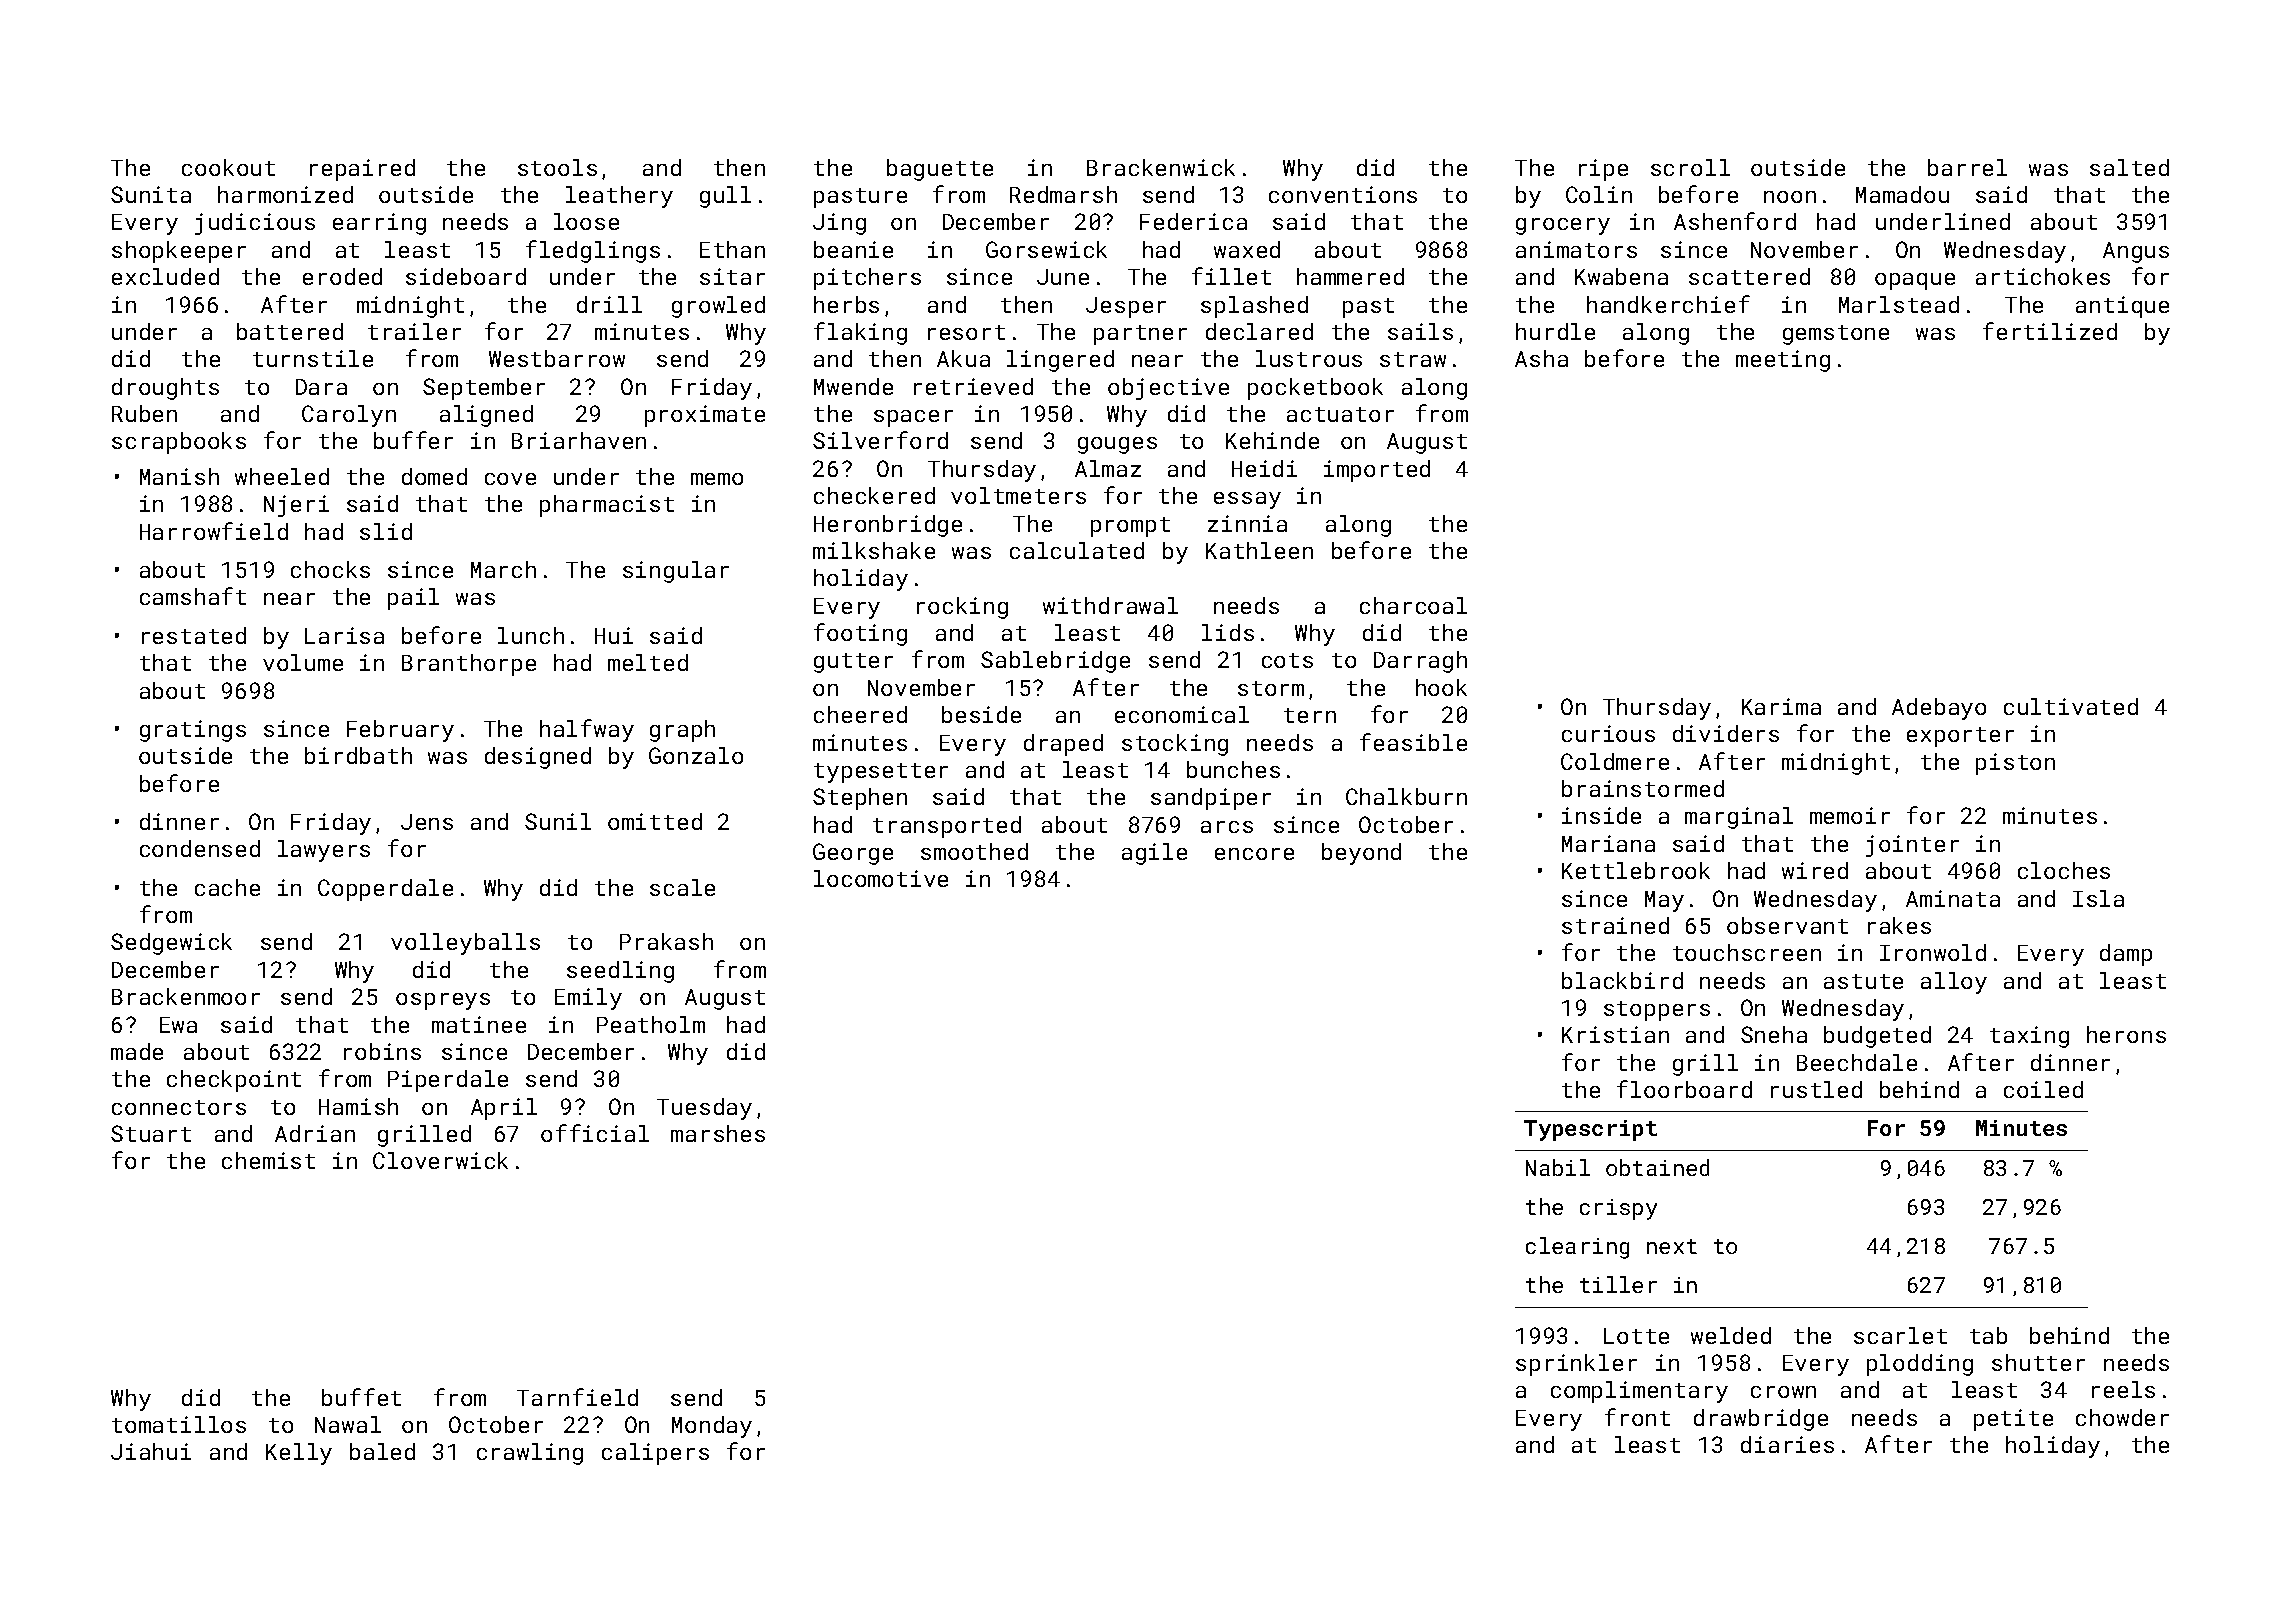  Describe the element at coordinates (696, 755) in the screenshot. I see `Gonzalo` at that location.
